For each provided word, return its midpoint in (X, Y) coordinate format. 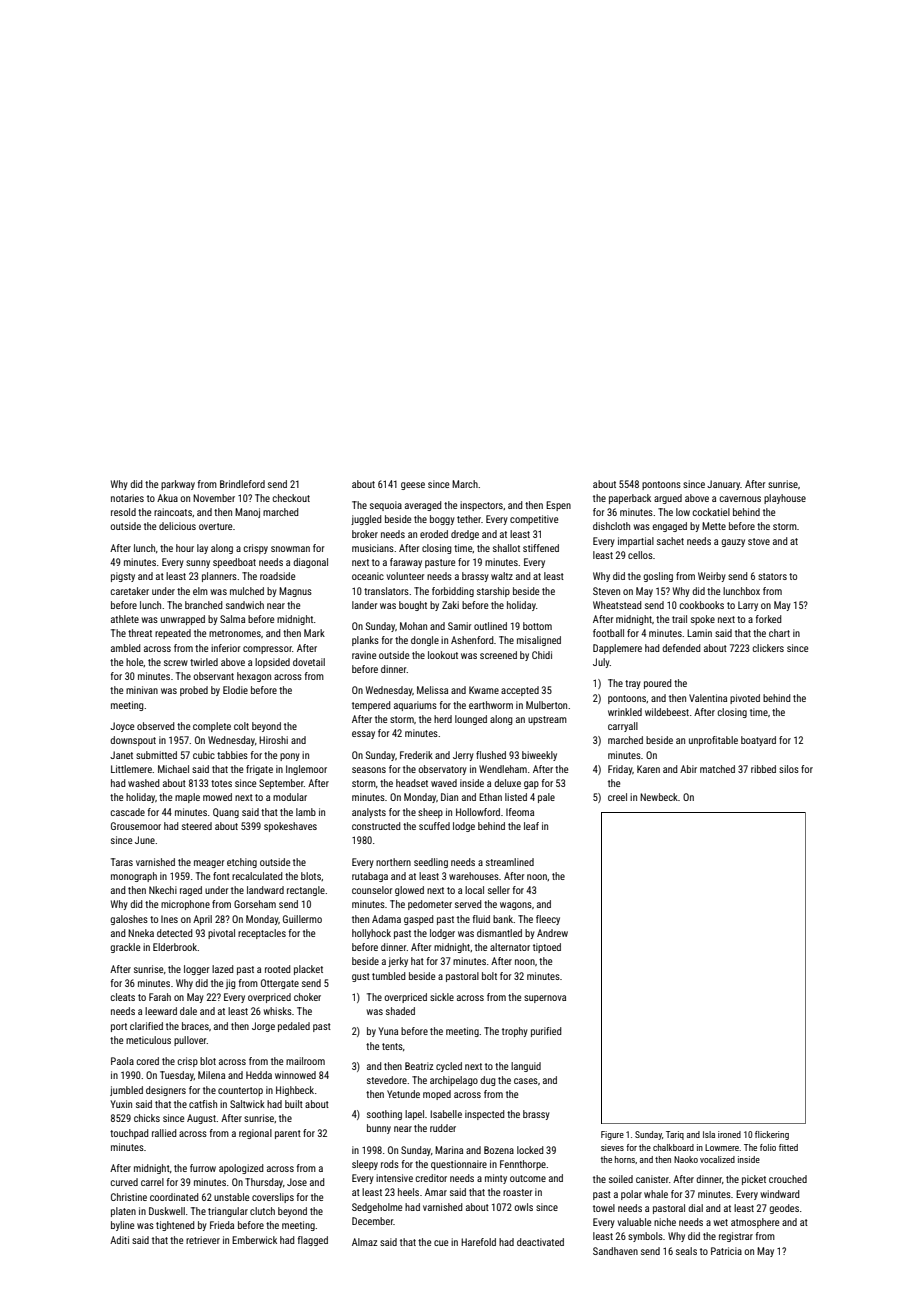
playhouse (785, 499)
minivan (142, 690)
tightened (175, 1226)
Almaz (364, 1242)
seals (686, 1251)
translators (386, 591)
